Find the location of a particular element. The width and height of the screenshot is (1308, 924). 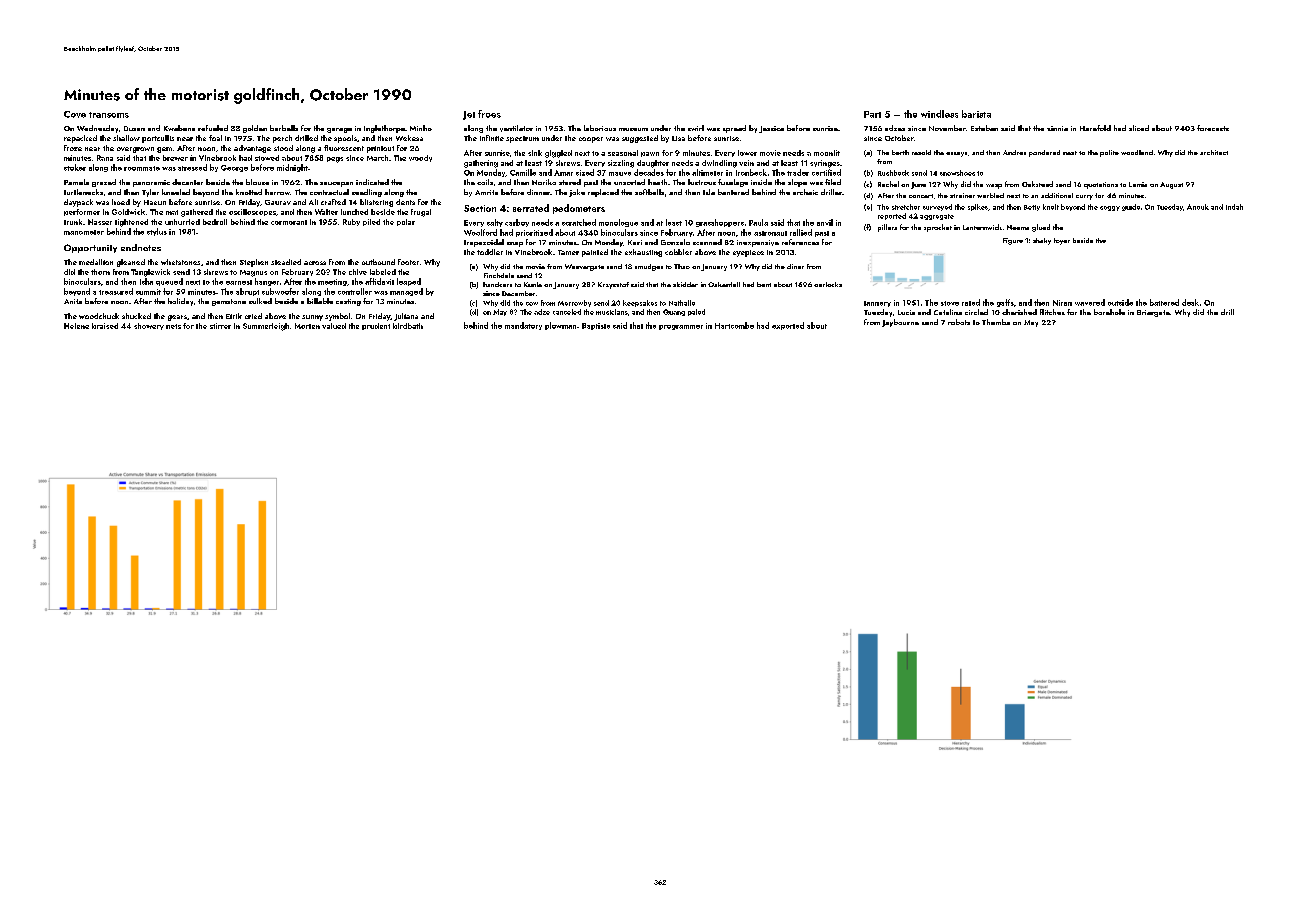

Isha is located at coordinates (146, 281).
